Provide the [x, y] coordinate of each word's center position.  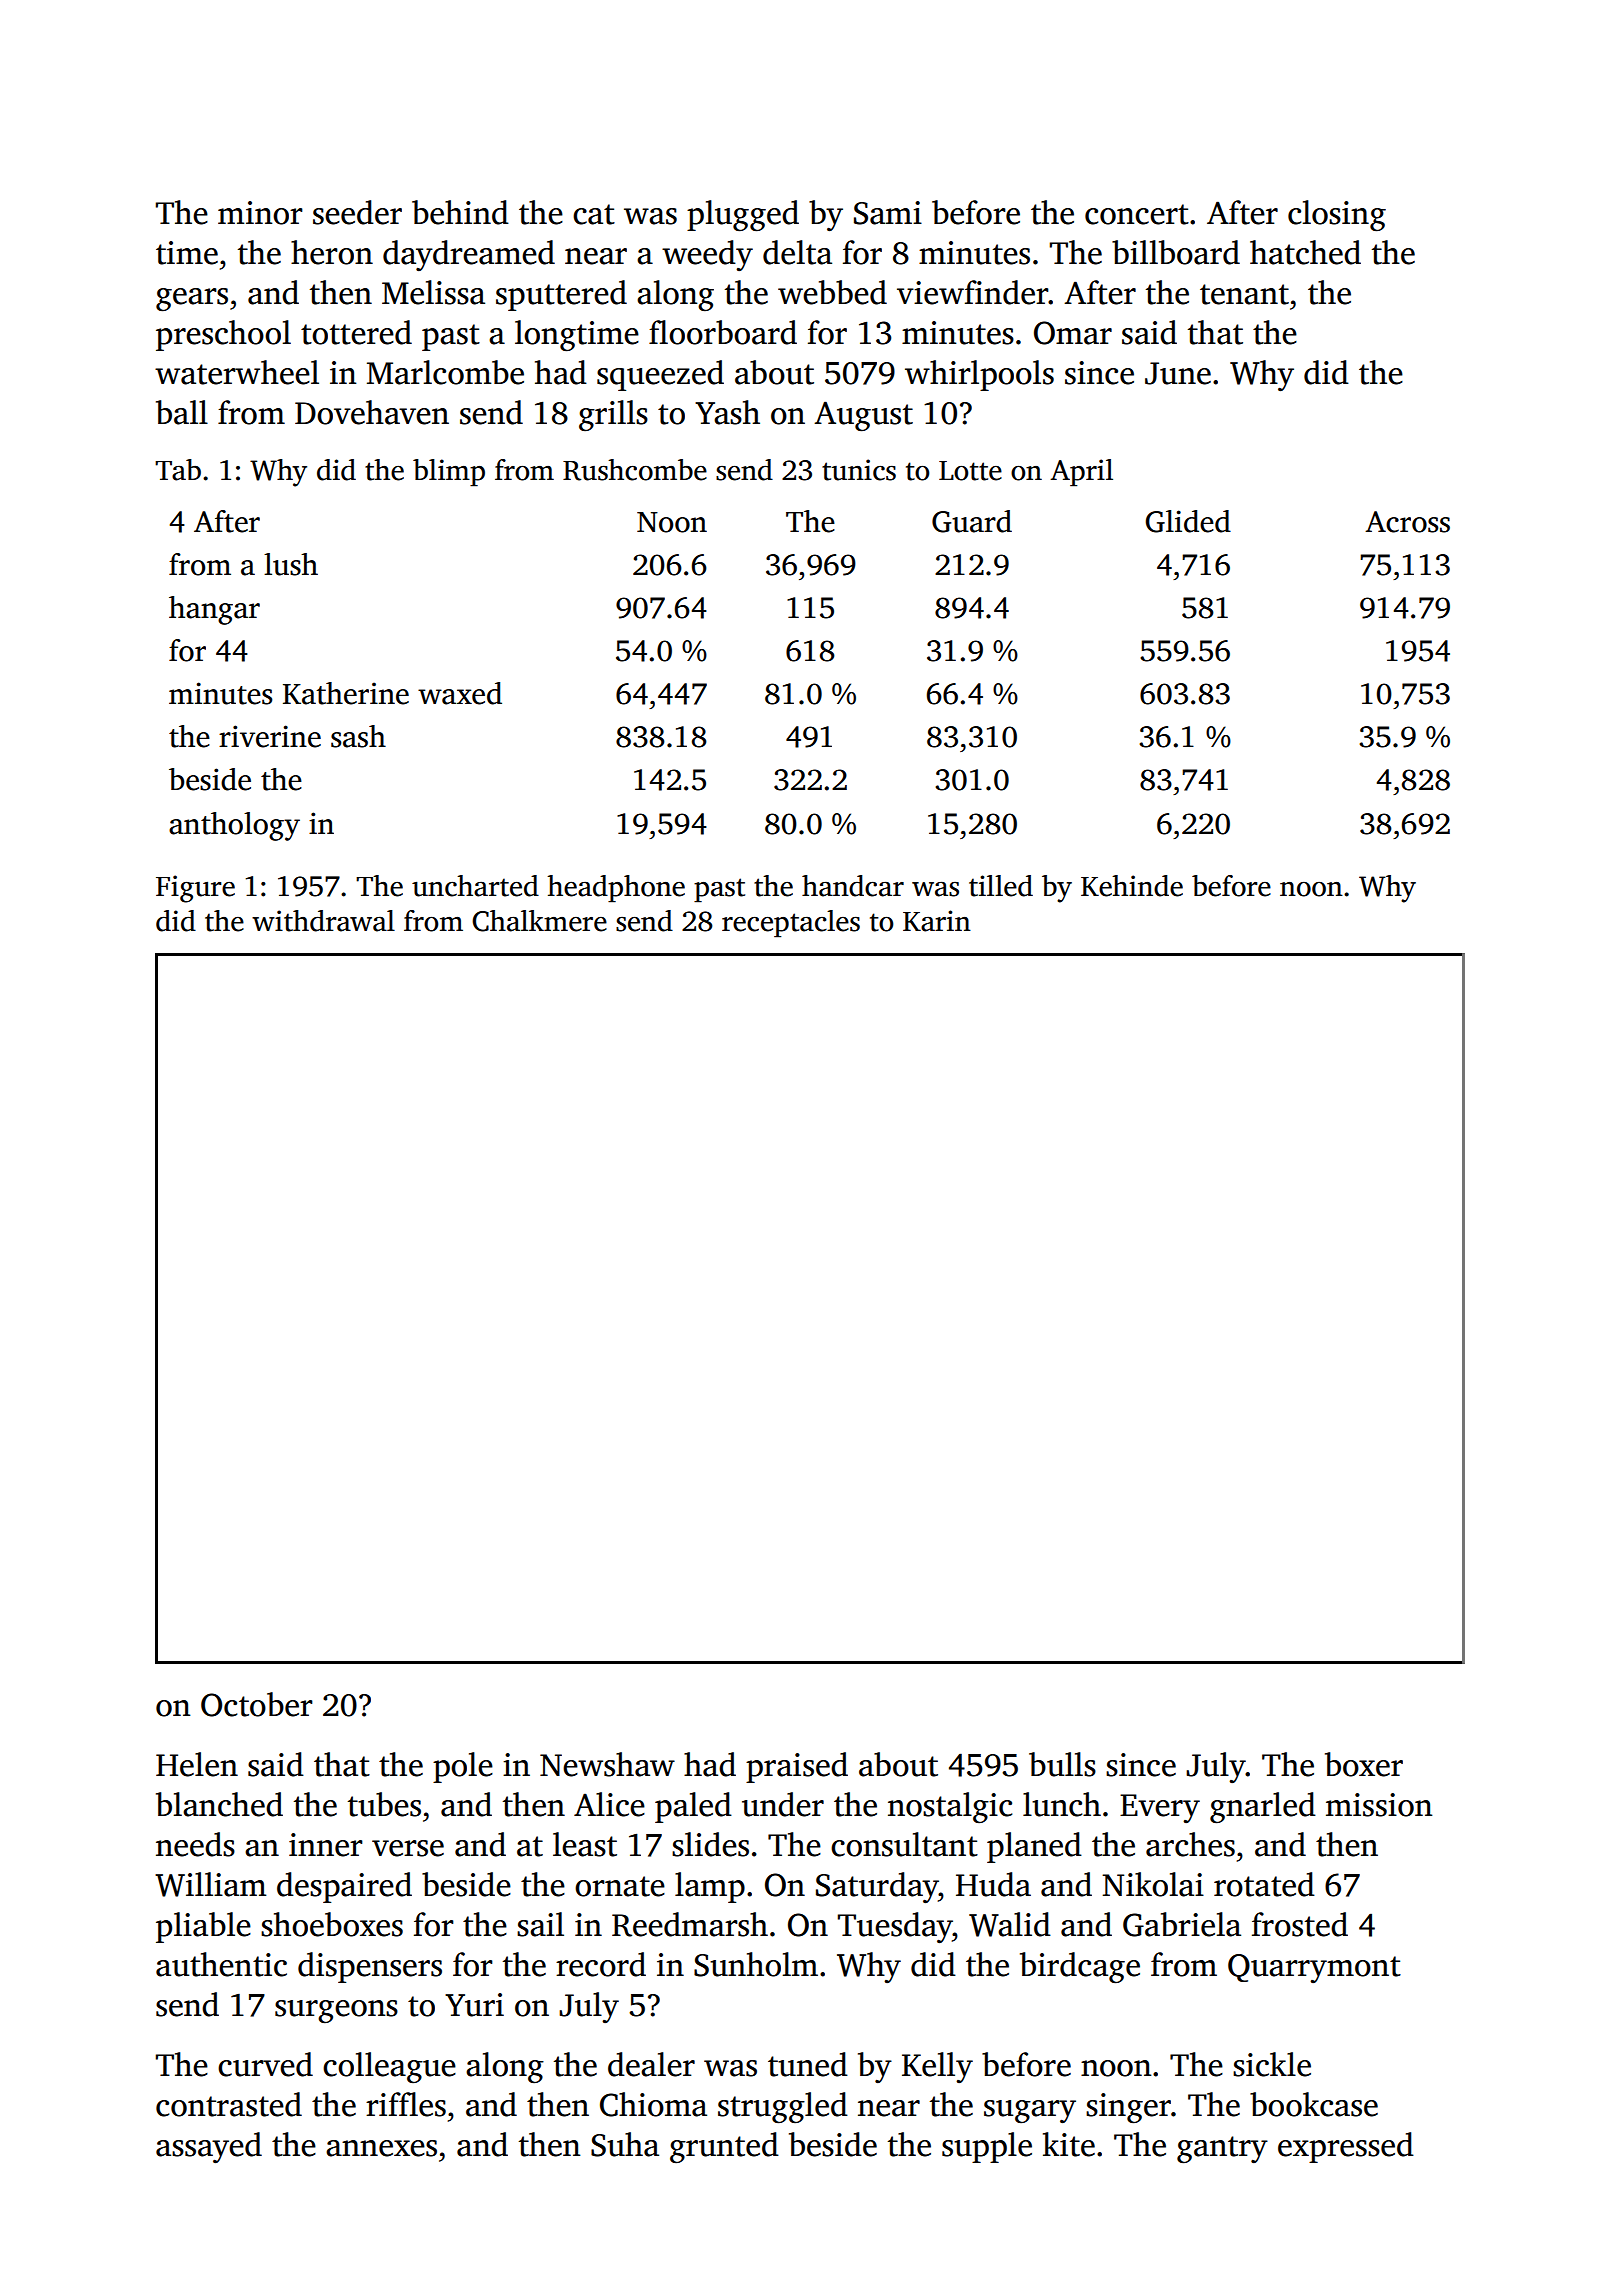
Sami [888, 213]
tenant [1244, 294]
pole [463, 1767]
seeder [357, 212]
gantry [1222, 2150]
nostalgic [950, 1808]
